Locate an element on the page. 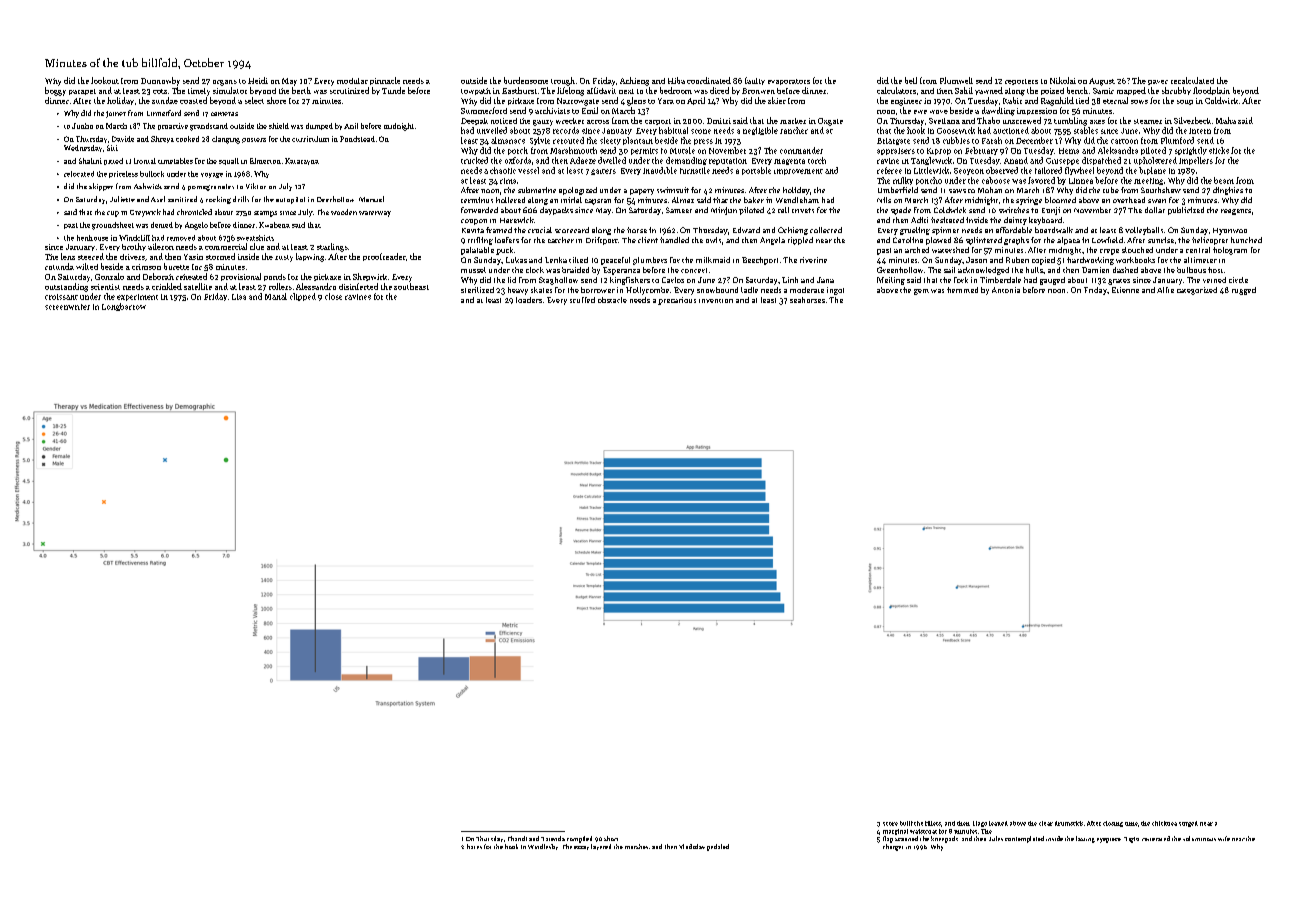 Image resolution: width=1308 pixels, height=924 pixels. evaporators is located at coordinates (789, 82).
